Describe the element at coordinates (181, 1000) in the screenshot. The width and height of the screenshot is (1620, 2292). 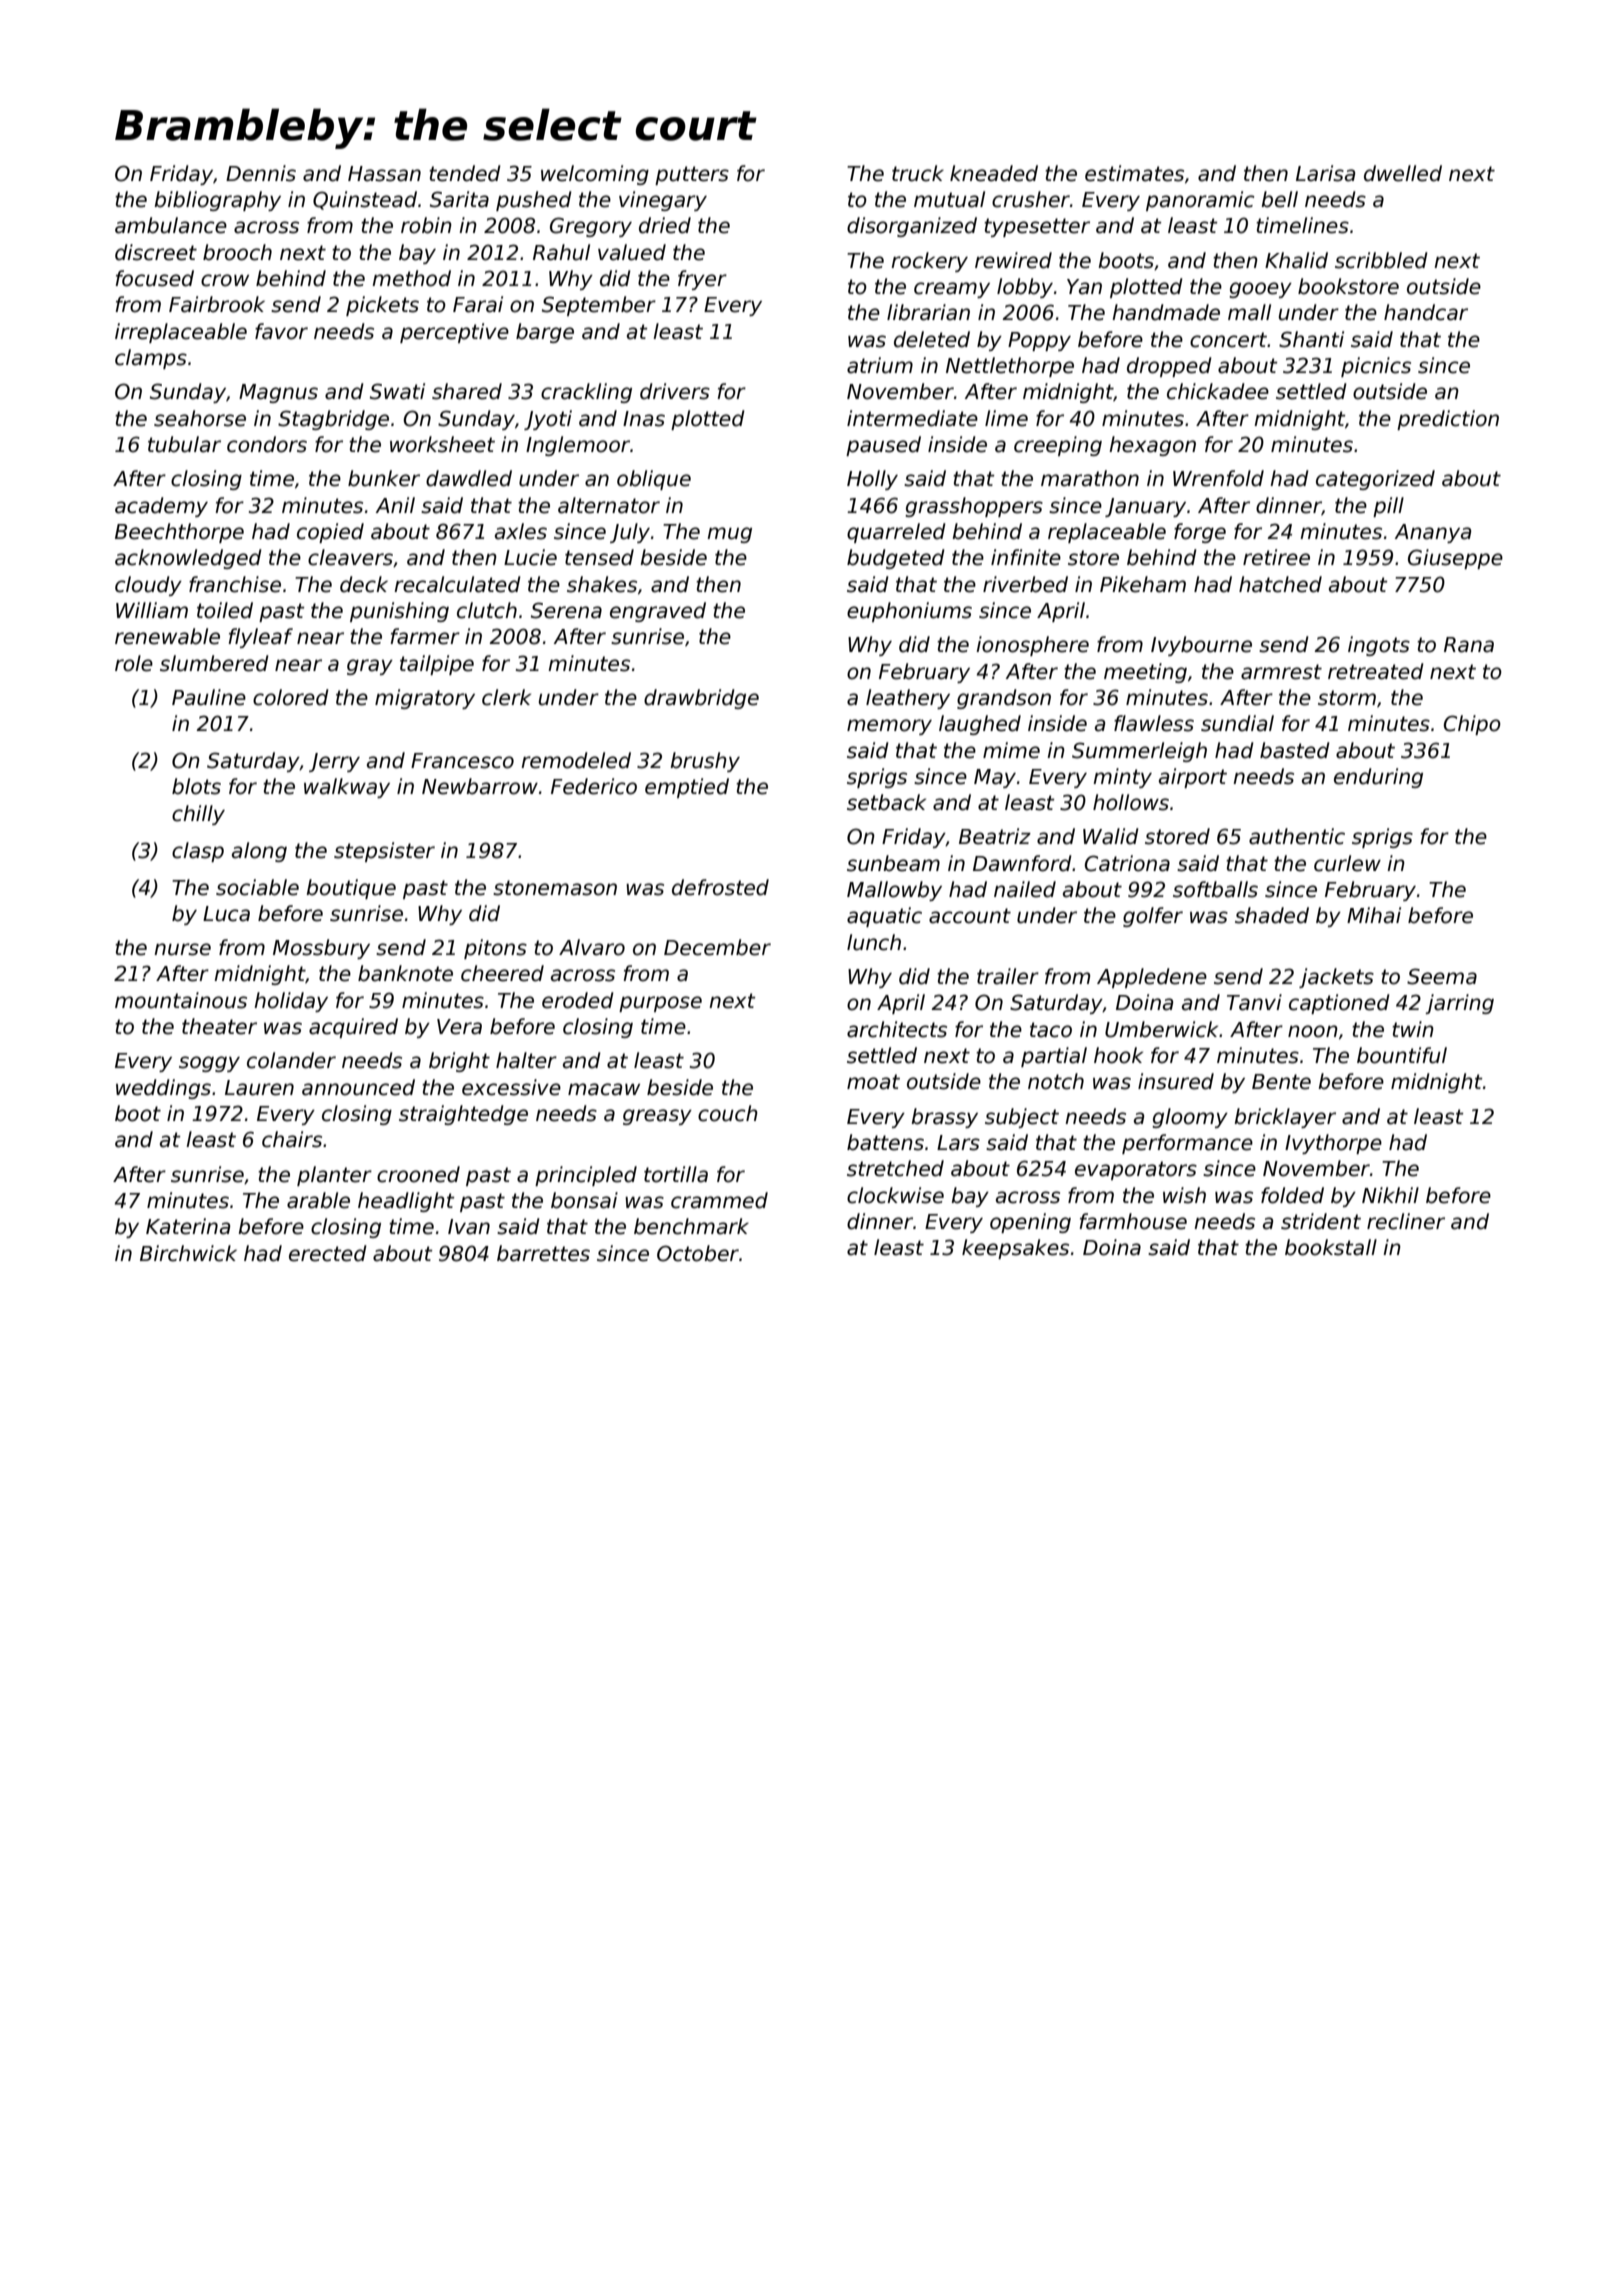
I see `mountainous` at that location.
